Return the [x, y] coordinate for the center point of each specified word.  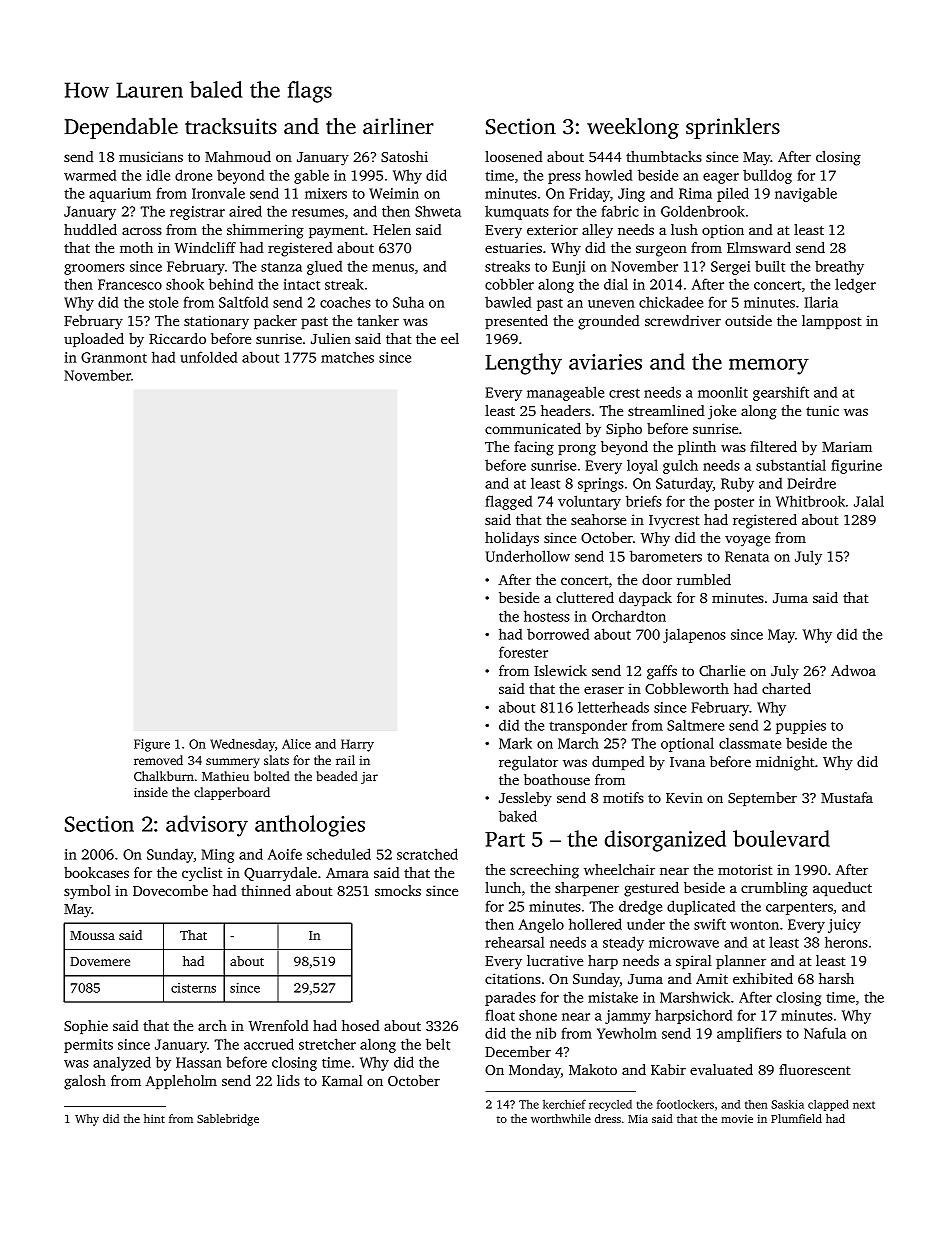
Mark [515, 743]
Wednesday [242, 745]
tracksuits [231, 126]
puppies [801, 727]
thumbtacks [664, 156]
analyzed [122, 1063]
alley [597, 231]
